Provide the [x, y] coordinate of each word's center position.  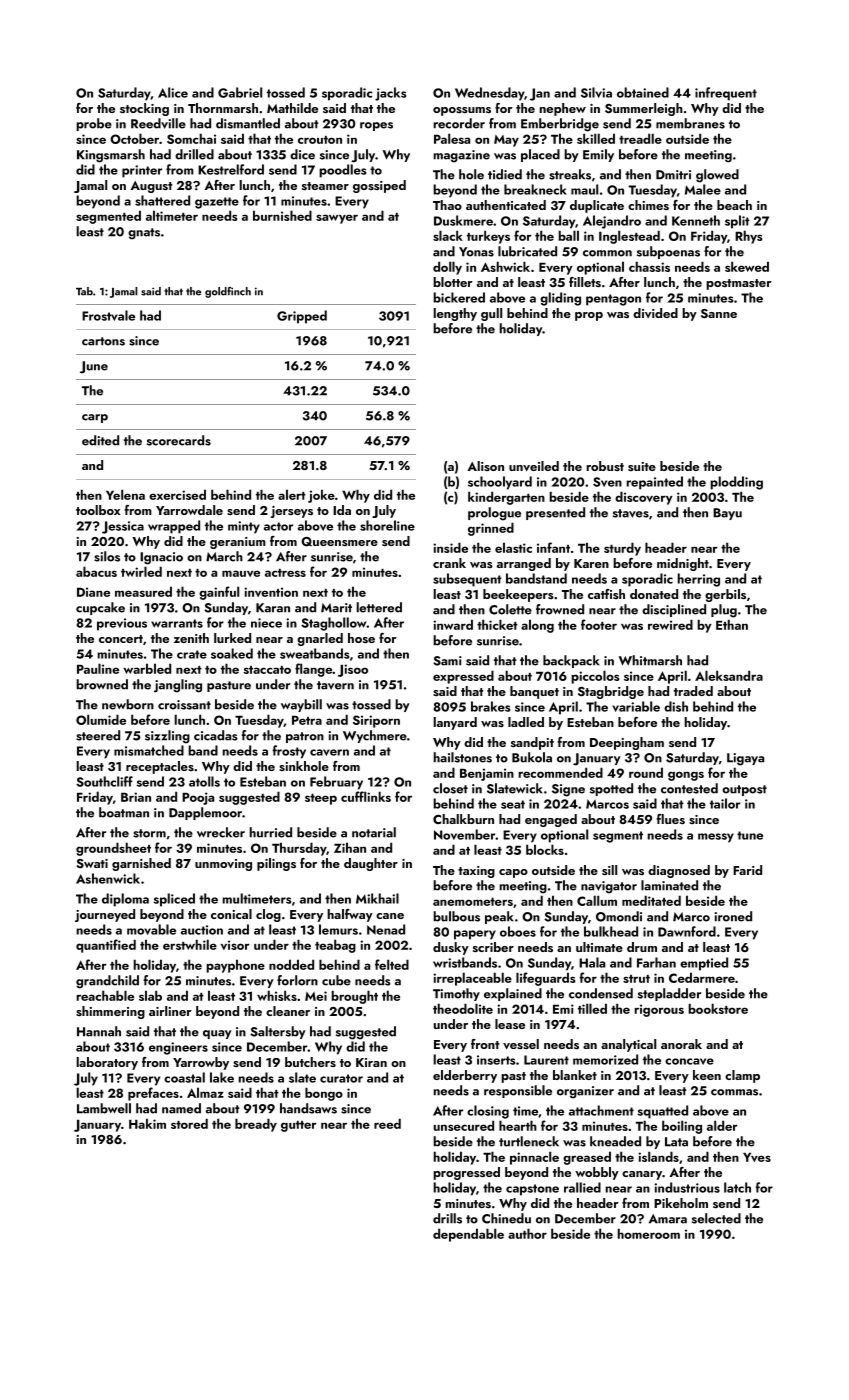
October [134, 138]
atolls [204, 781]
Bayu [727, 514]
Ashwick [505, 266]
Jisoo [353, 670]
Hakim [147, 1123]
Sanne [719, 314]
